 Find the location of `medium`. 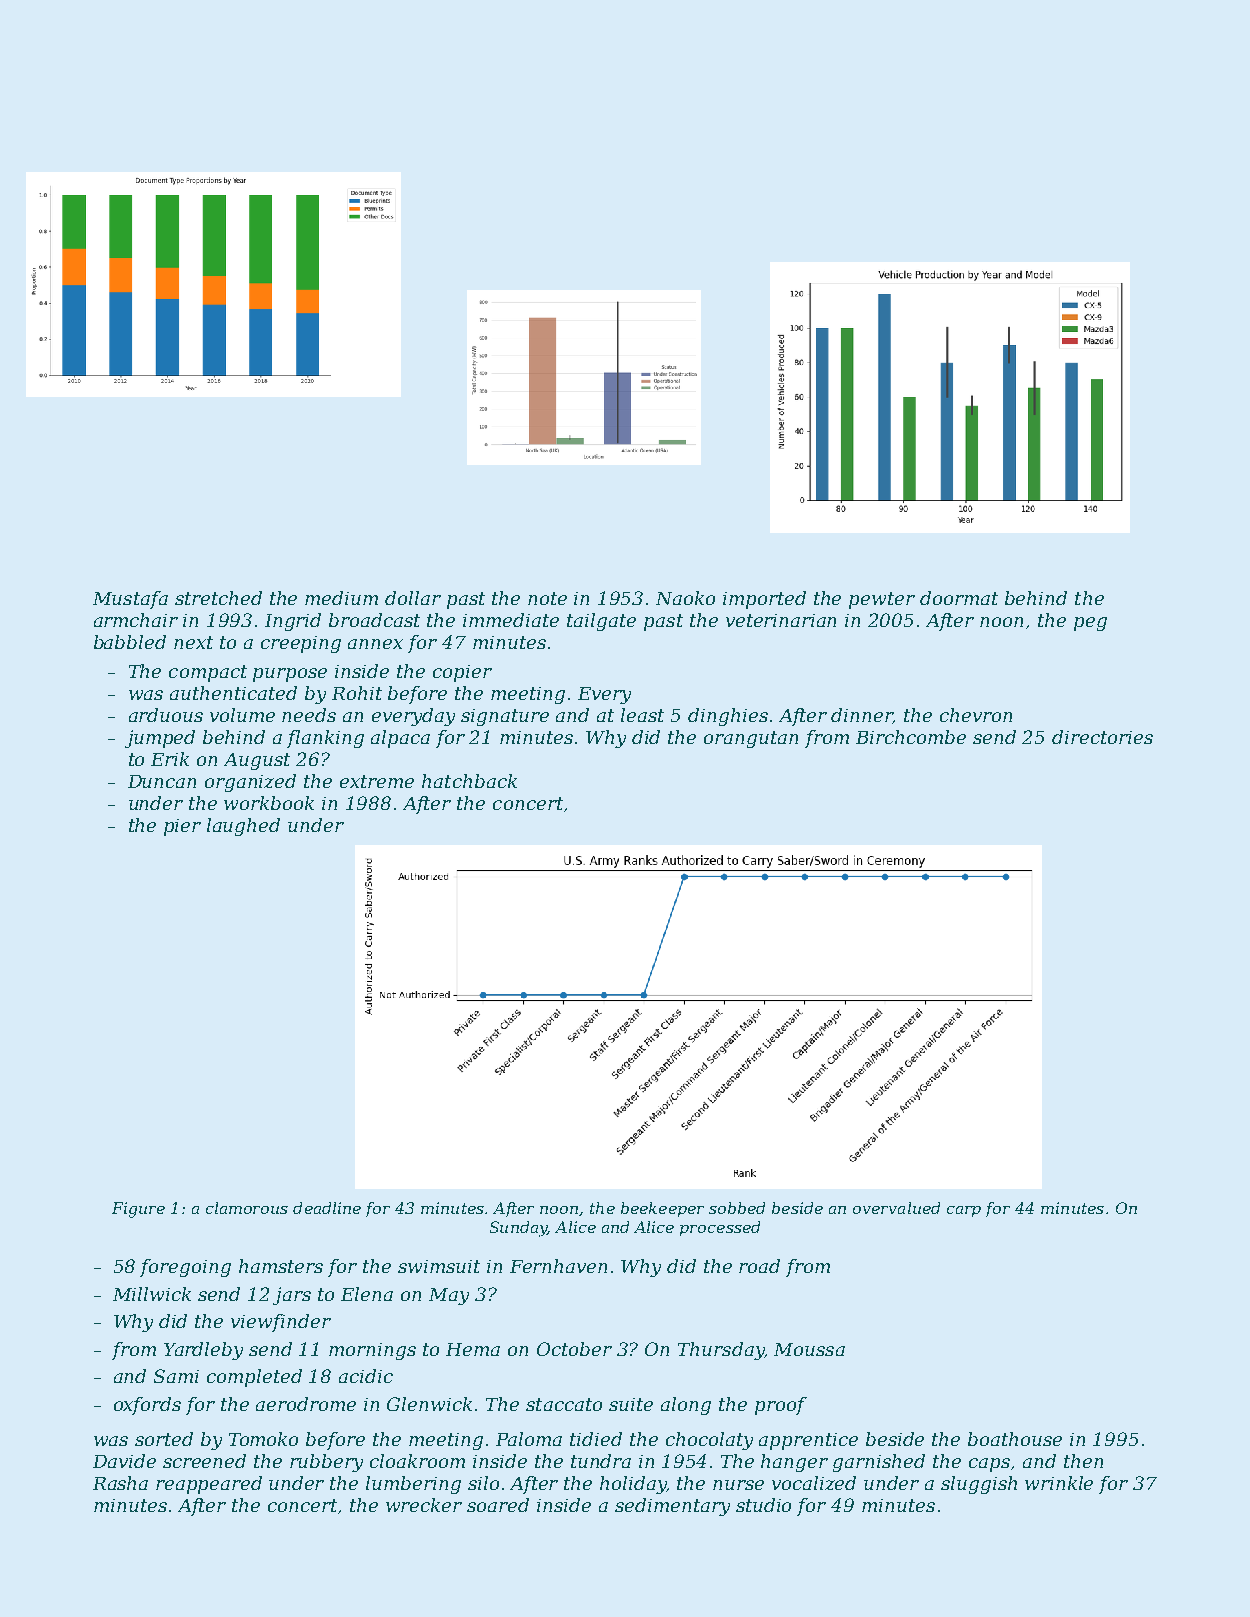

medium is located at coordinates (341, 598).
